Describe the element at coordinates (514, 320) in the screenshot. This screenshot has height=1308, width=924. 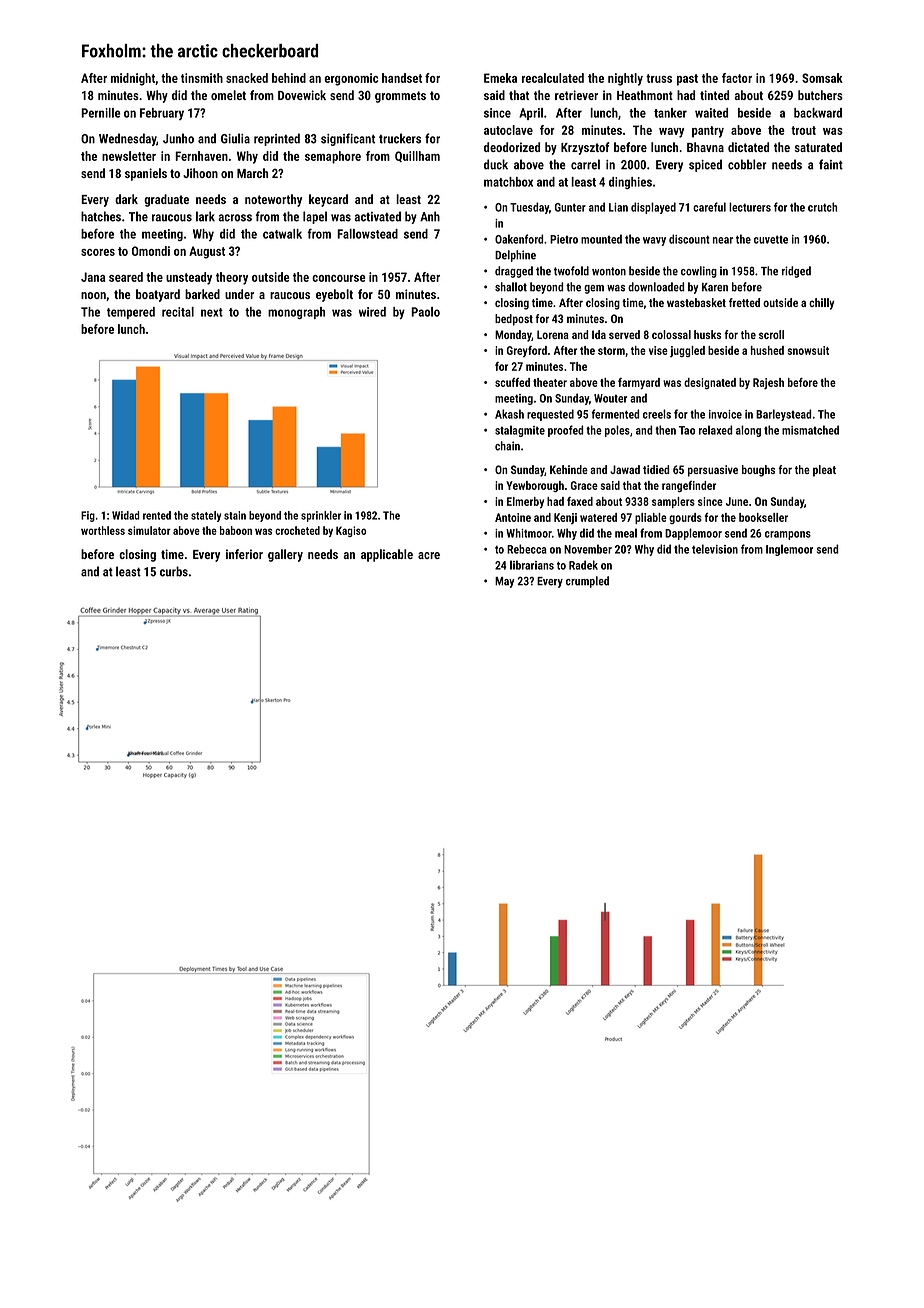
I see `bedpost` at that location.
